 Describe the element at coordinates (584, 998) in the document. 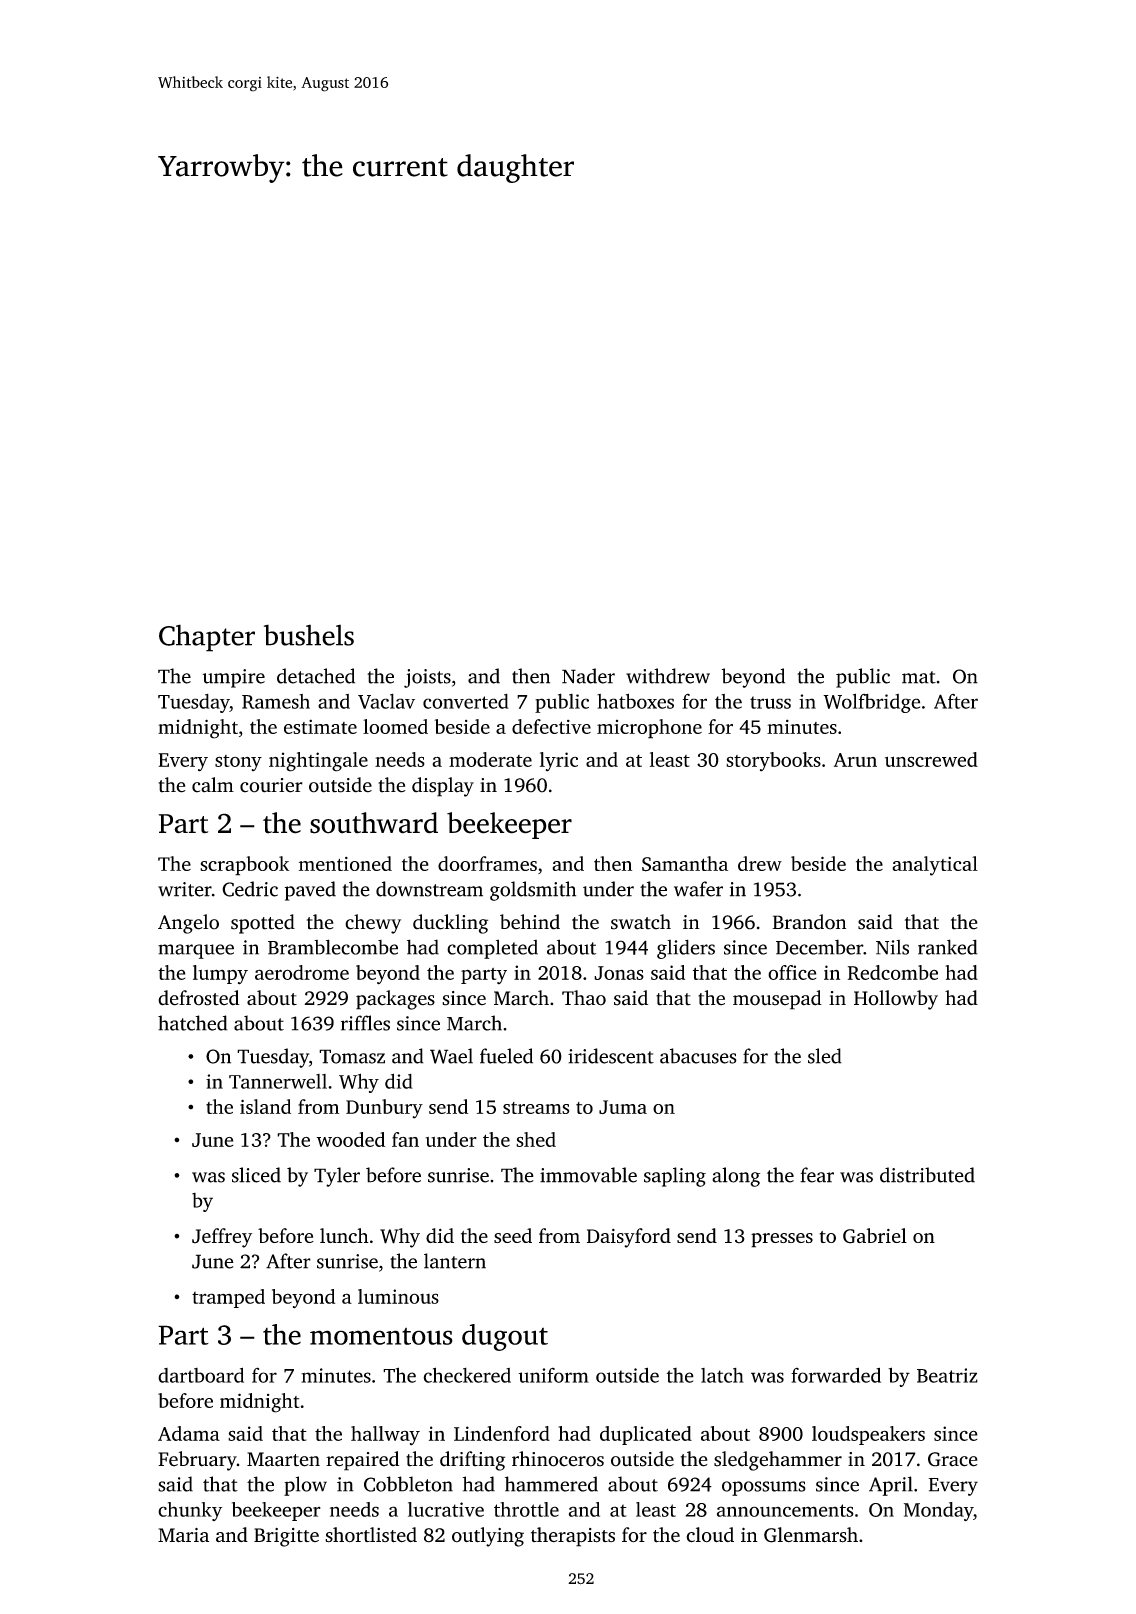

I see `Thao` at that location.
